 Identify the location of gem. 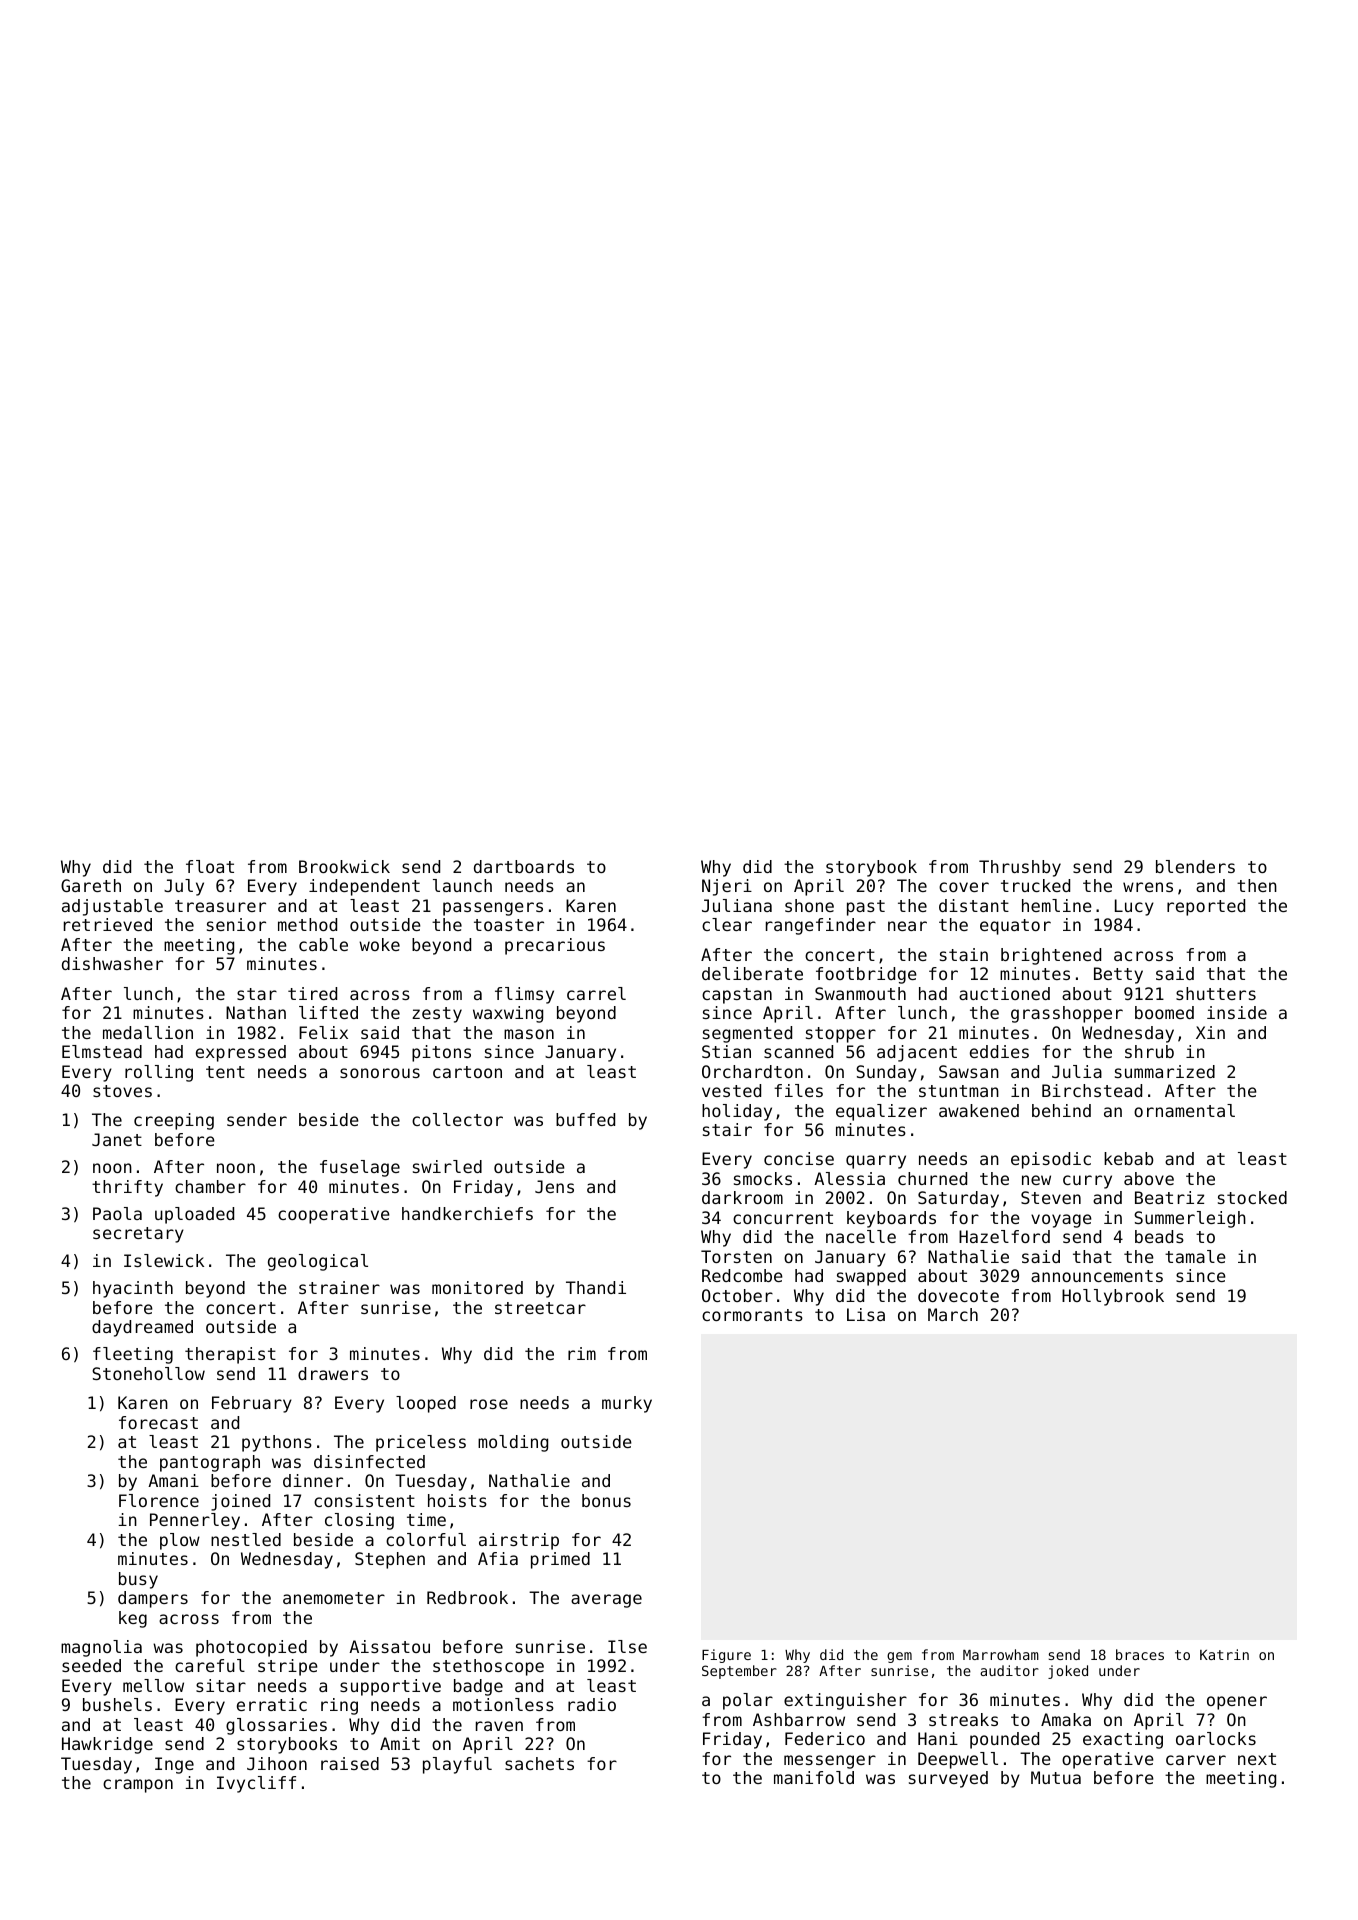
(899, 1657).
